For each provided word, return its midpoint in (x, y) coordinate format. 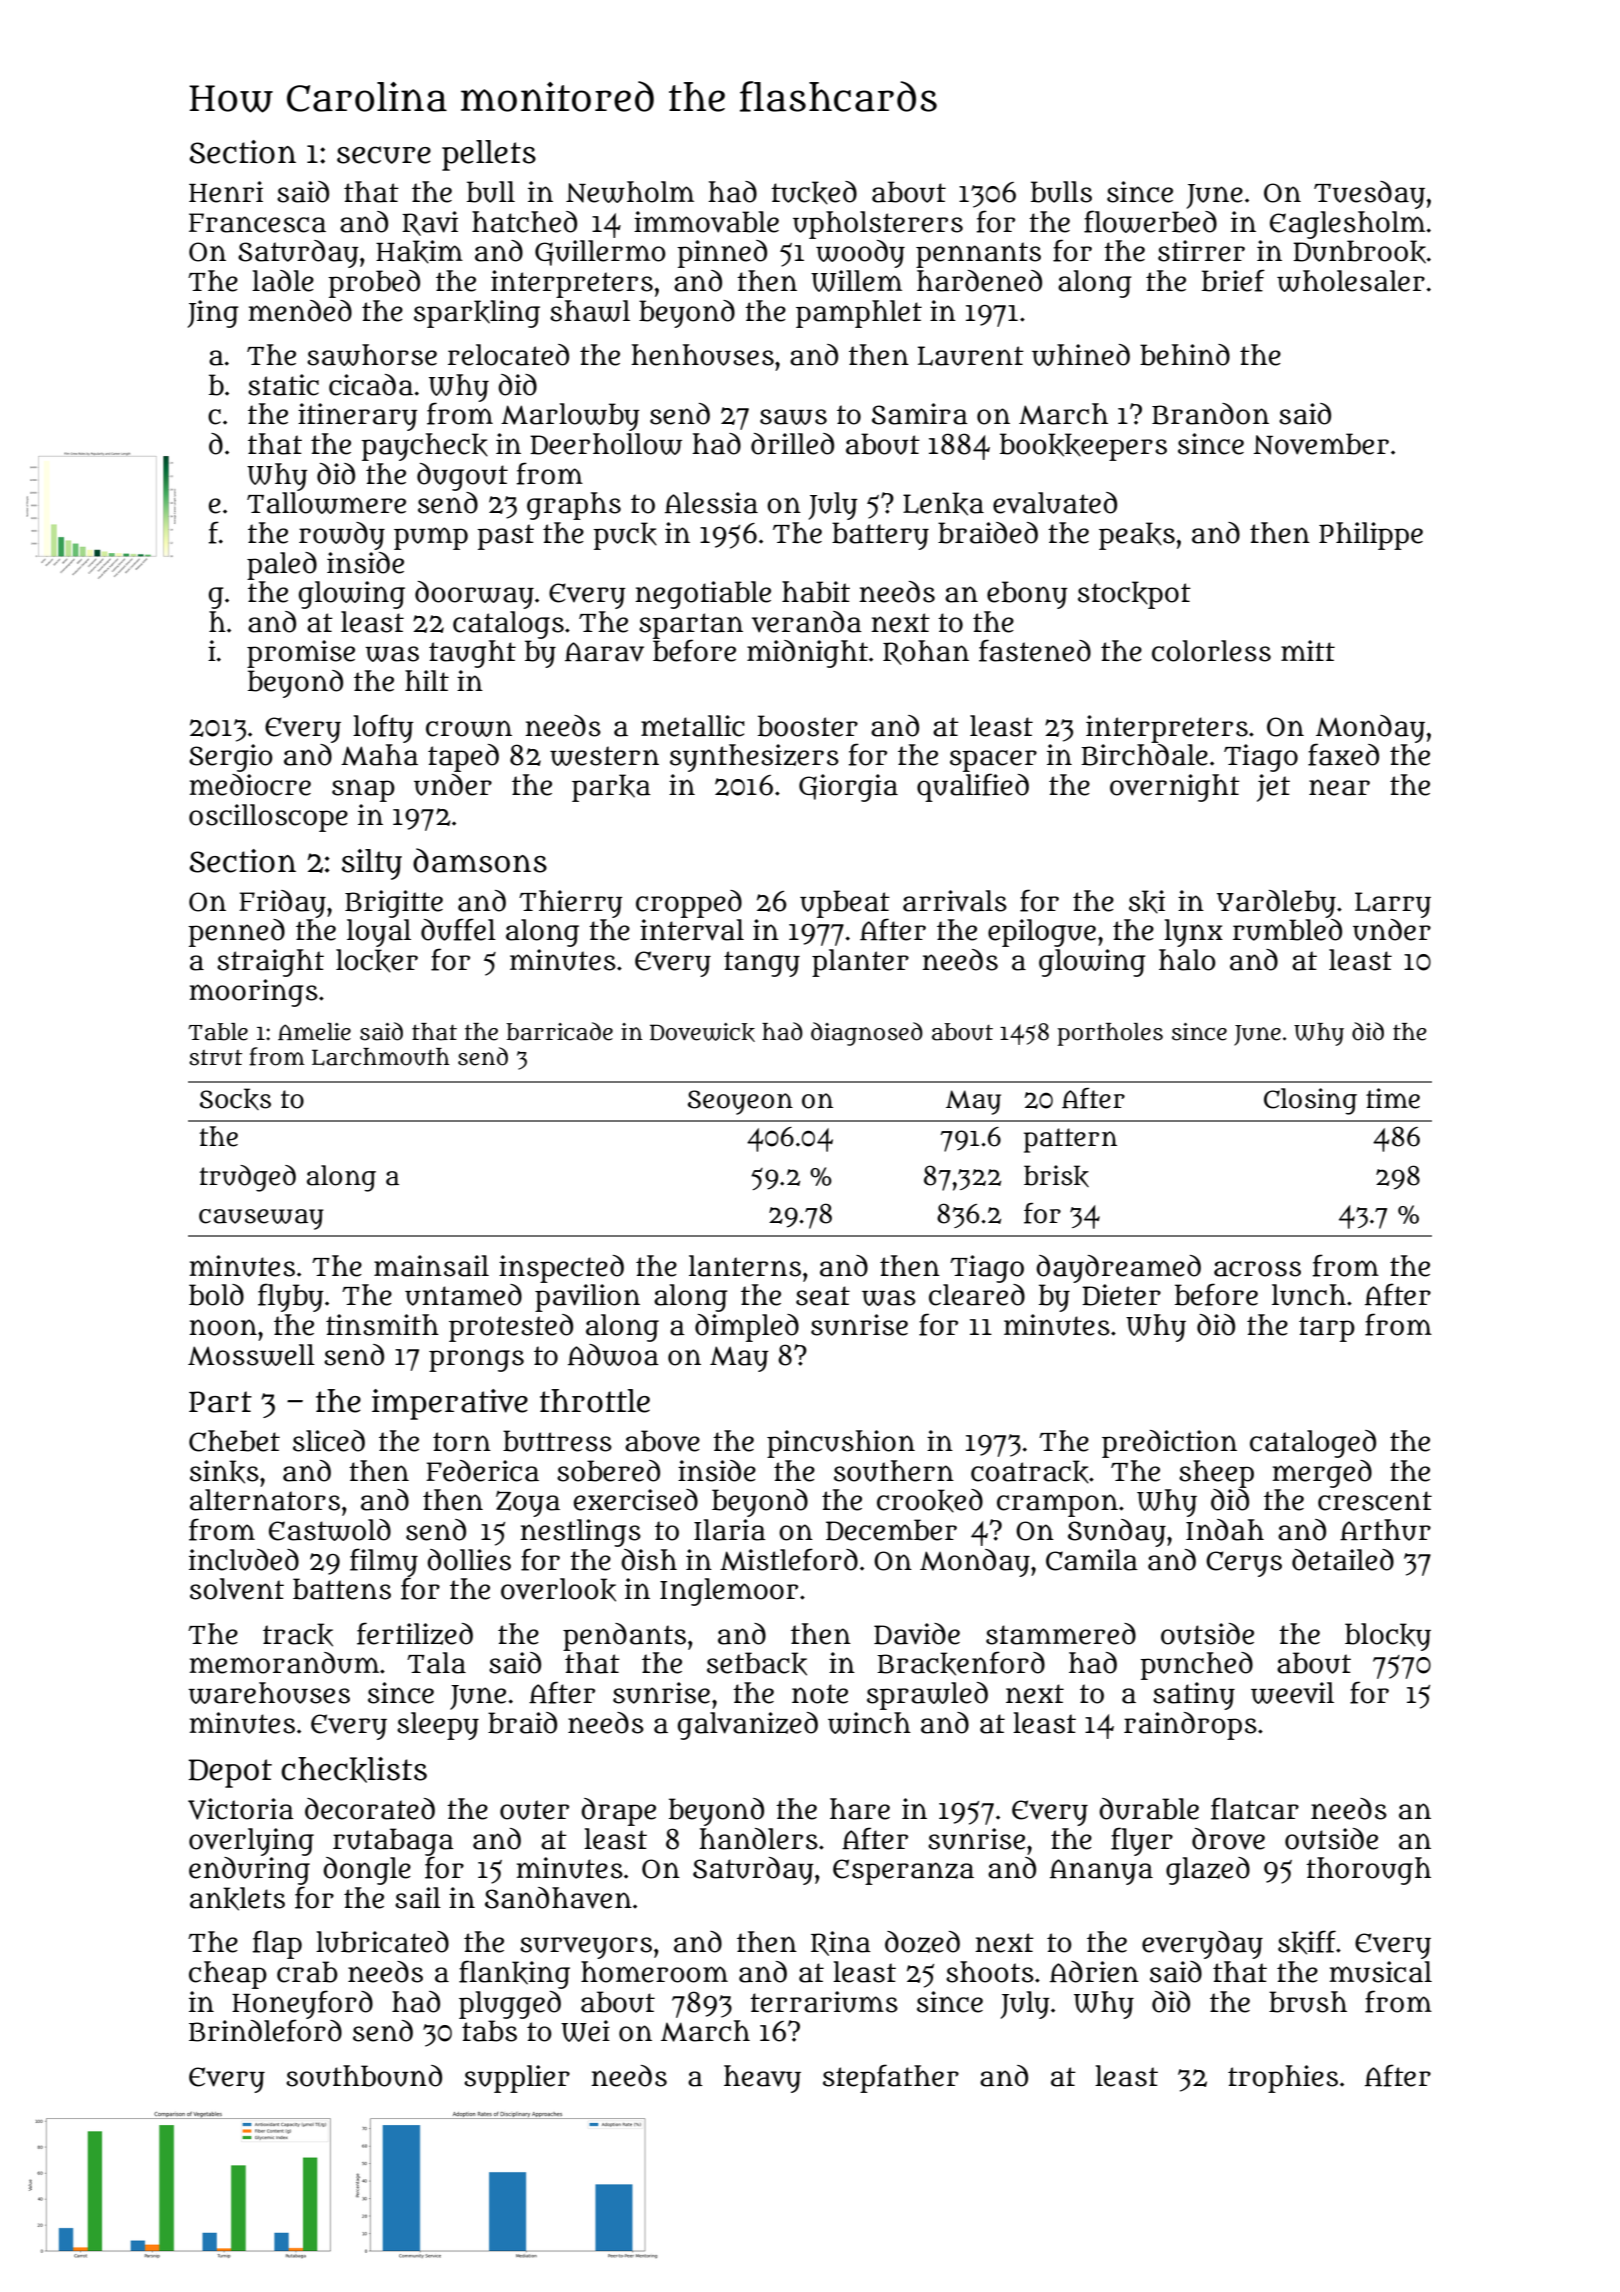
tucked (814, 193)
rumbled (1287, 930)
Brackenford (961, 1663)
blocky (1388, 1637)
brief (1233, 280)
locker (377, 961)
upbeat (845, 904)
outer (534, 1810)
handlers (758, 1839)
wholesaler (1351, 281)
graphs (574, 506)
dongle (367, 1871)
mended (300, 311)
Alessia (711, 503)
